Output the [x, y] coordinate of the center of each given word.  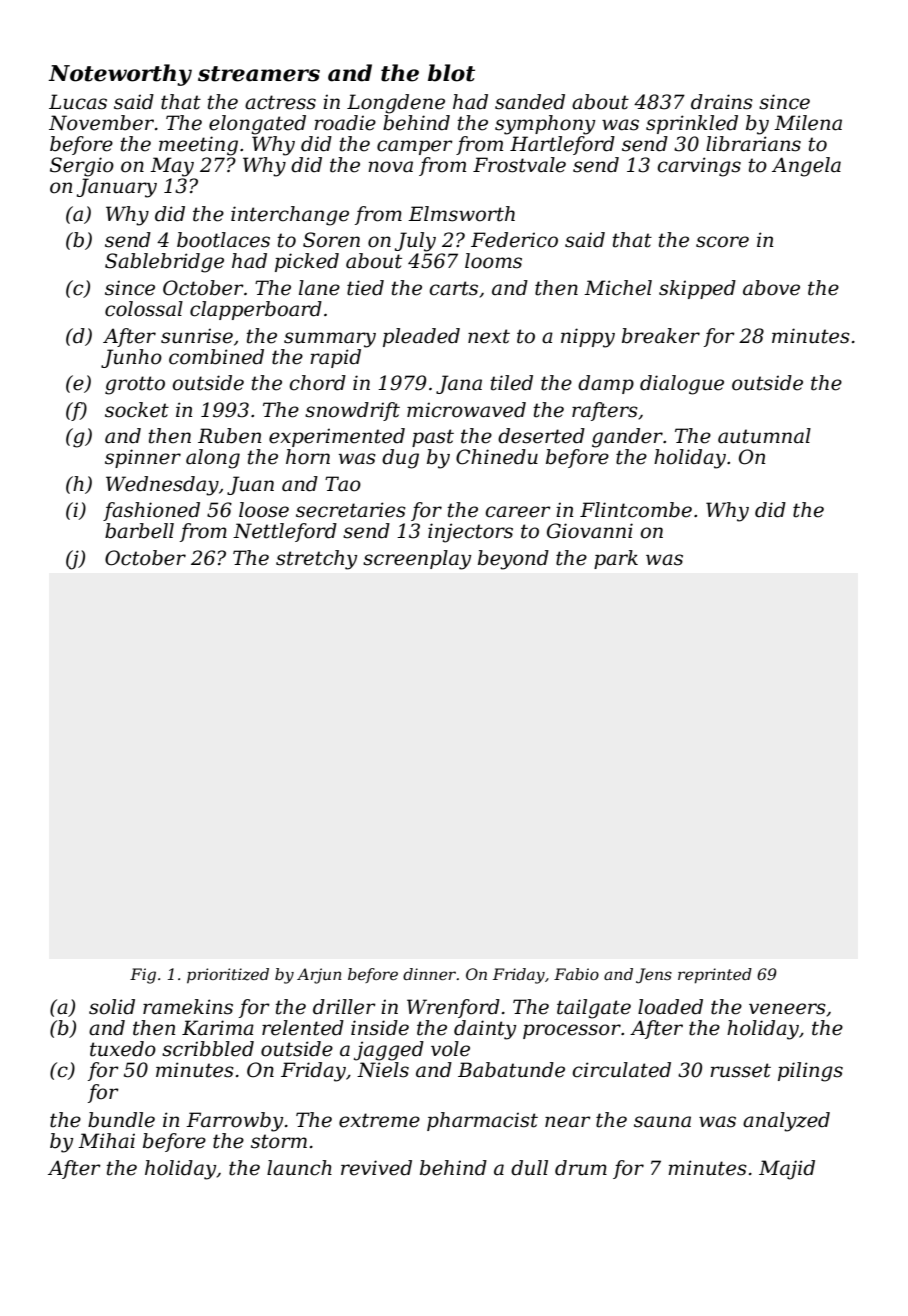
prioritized [228, 976]
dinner [429, 974]
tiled [512, 383]
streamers [259, 74]
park [616, 559]
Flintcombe [636, 510]
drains [722, 102]
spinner [143, 458]
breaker [661, 336]
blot [451, 73]
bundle [121, 1120]
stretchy [316, 560]
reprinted [715, 976]
